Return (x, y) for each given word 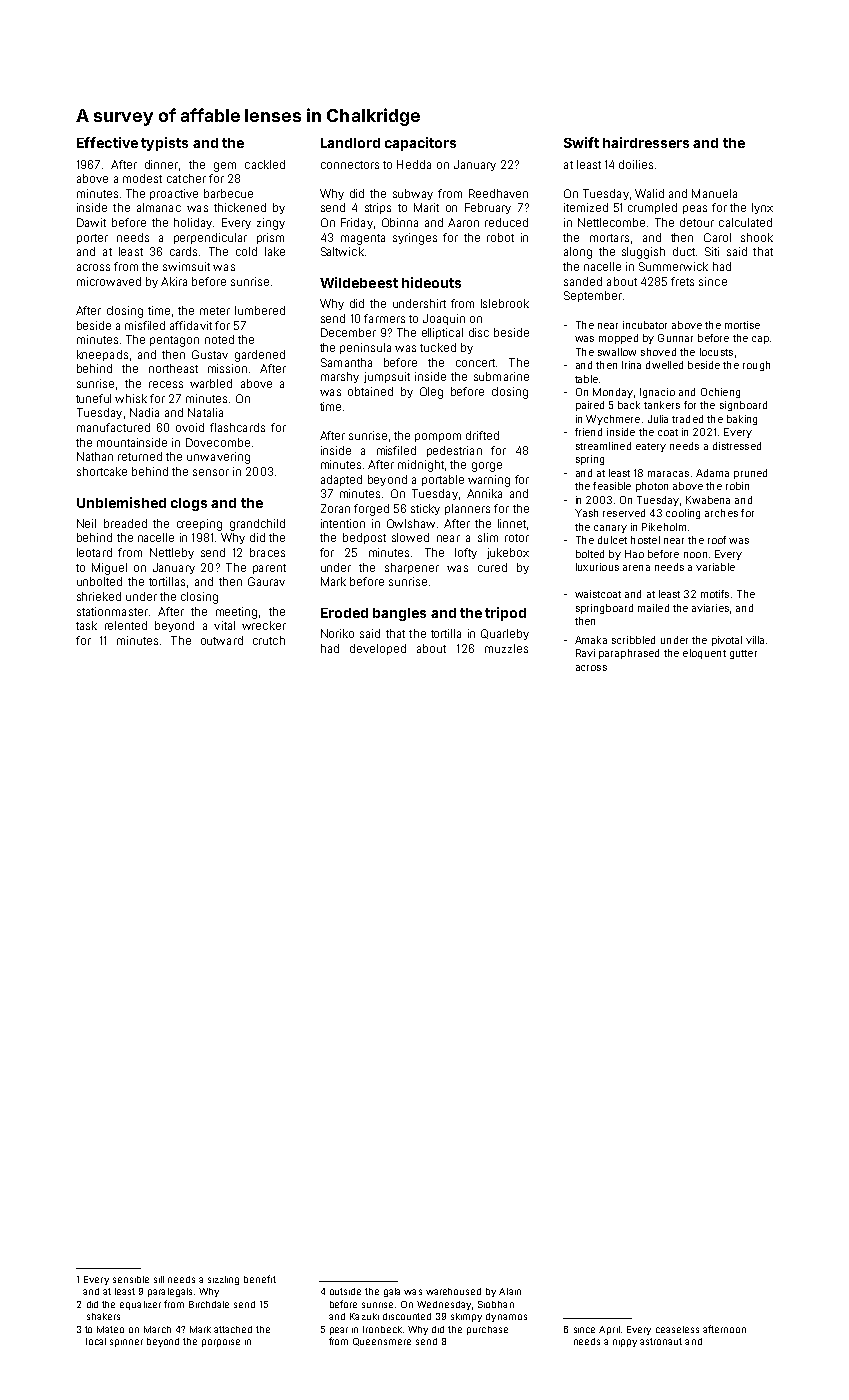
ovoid (190, 427)
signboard (743, 406)
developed (378, 649)
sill (159, 1279)
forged (371, 510)
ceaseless (677, 1329)
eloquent (704, 654)
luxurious (597, 567)
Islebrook (505, 303)
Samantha (346, 362)
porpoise (221, 1343)
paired (590, 406)
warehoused (453, 1291)
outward (222, 640)
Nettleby (172, 553)
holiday (193, 223)
